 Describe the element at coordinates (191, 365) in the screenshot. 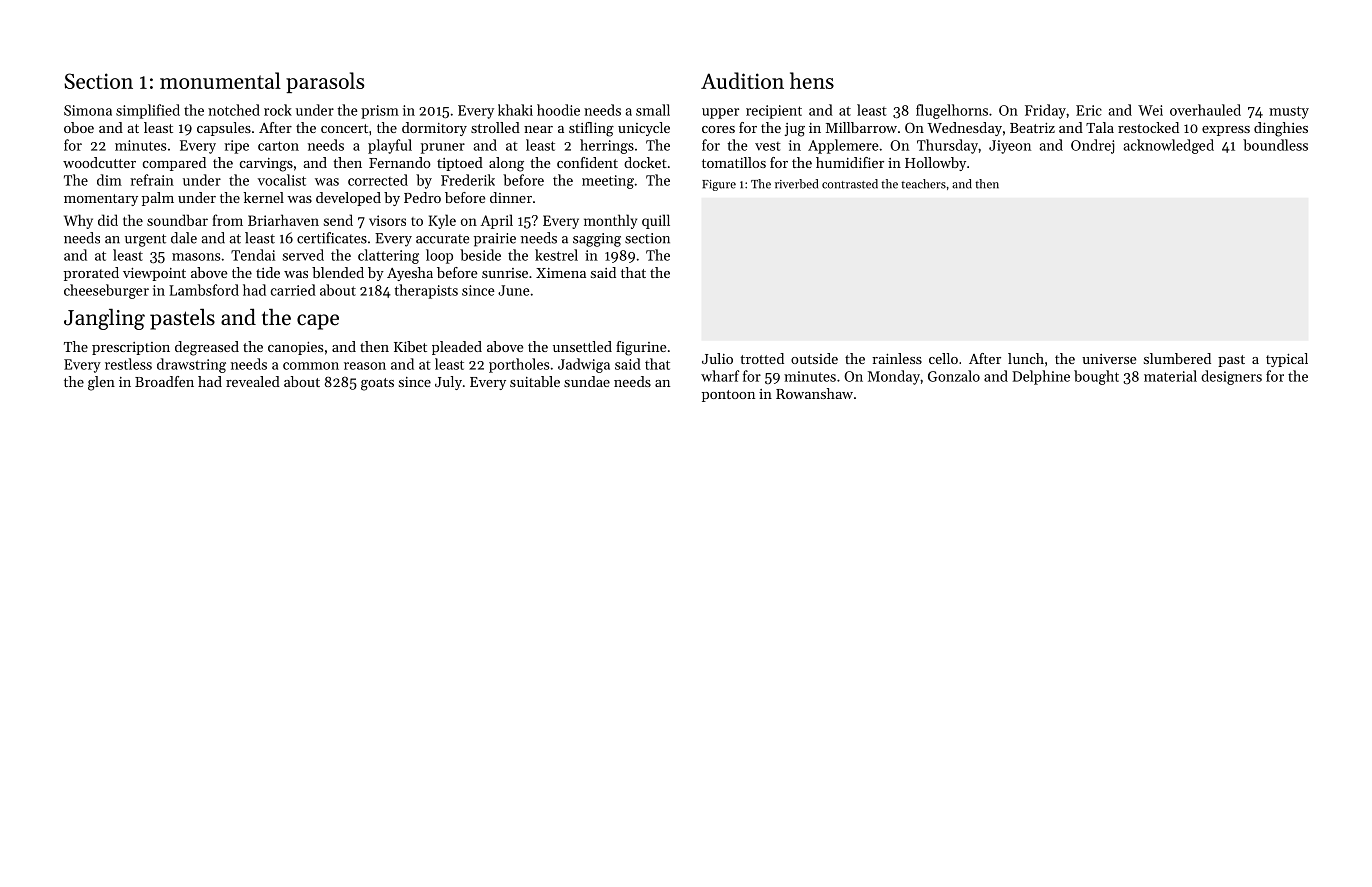

I see `drawstring` at that location.
